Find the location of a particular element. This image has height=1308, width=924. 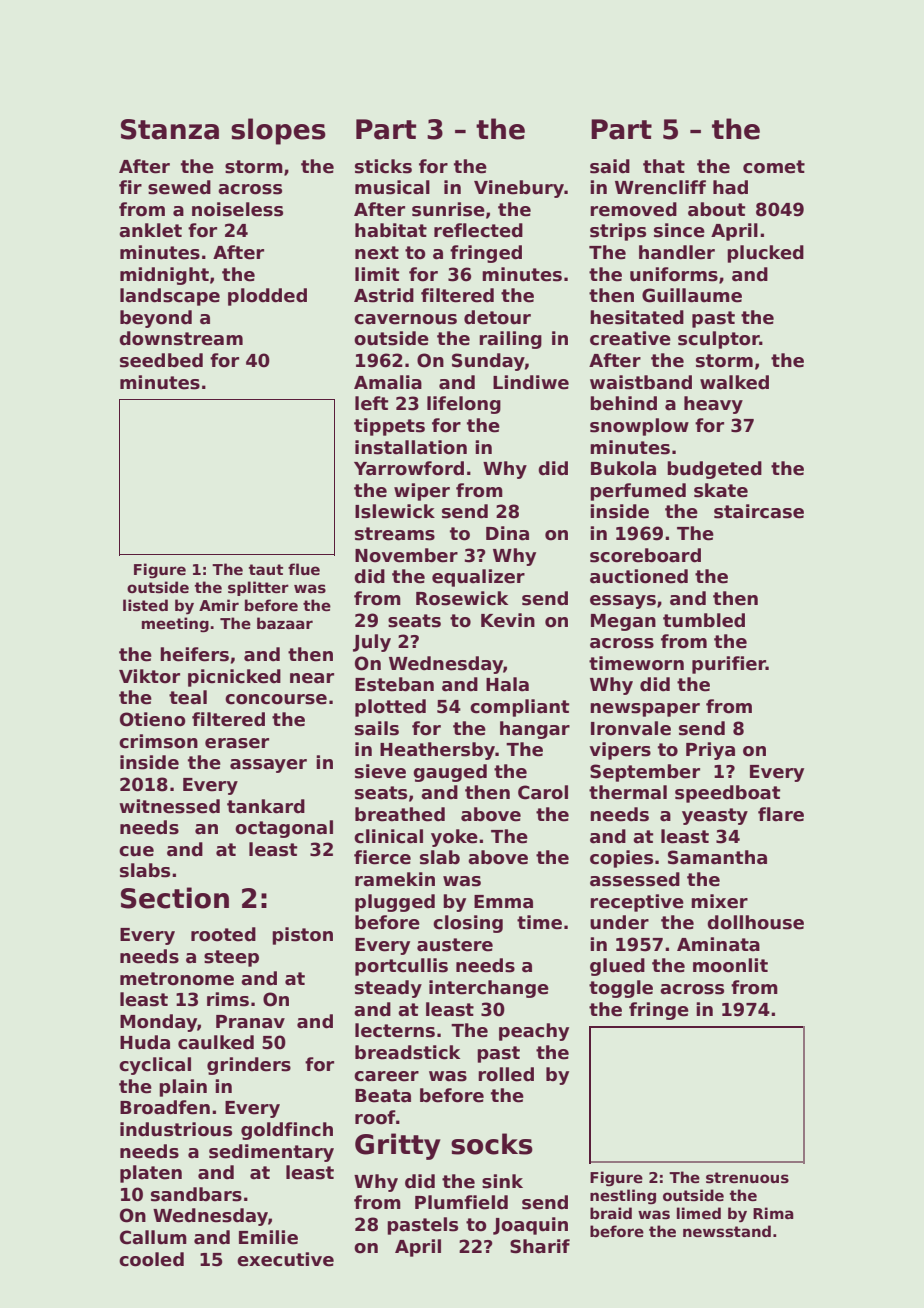

Bukola is located at coordinates (623, 468).
